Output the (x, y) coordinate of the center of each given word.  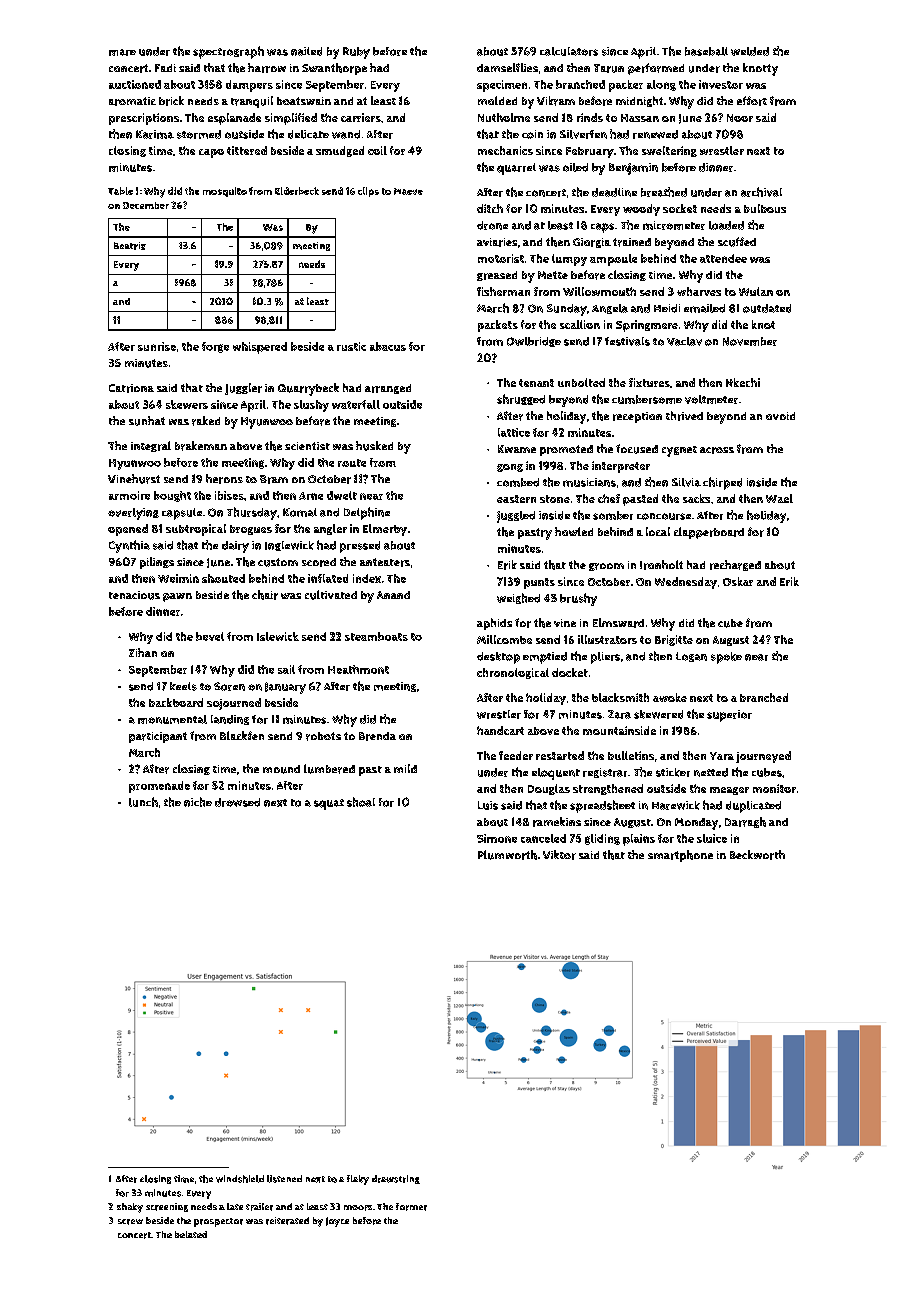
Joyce (337, 1222)
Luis (488, 805)
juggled (516, 517)
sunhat (147, 421)
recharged (735, 565)
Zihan (143, 652)
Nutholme (504, 117)
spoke (726, 658)
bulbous (765, 208)
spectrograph (228, 52)
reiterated (287, 1221)
